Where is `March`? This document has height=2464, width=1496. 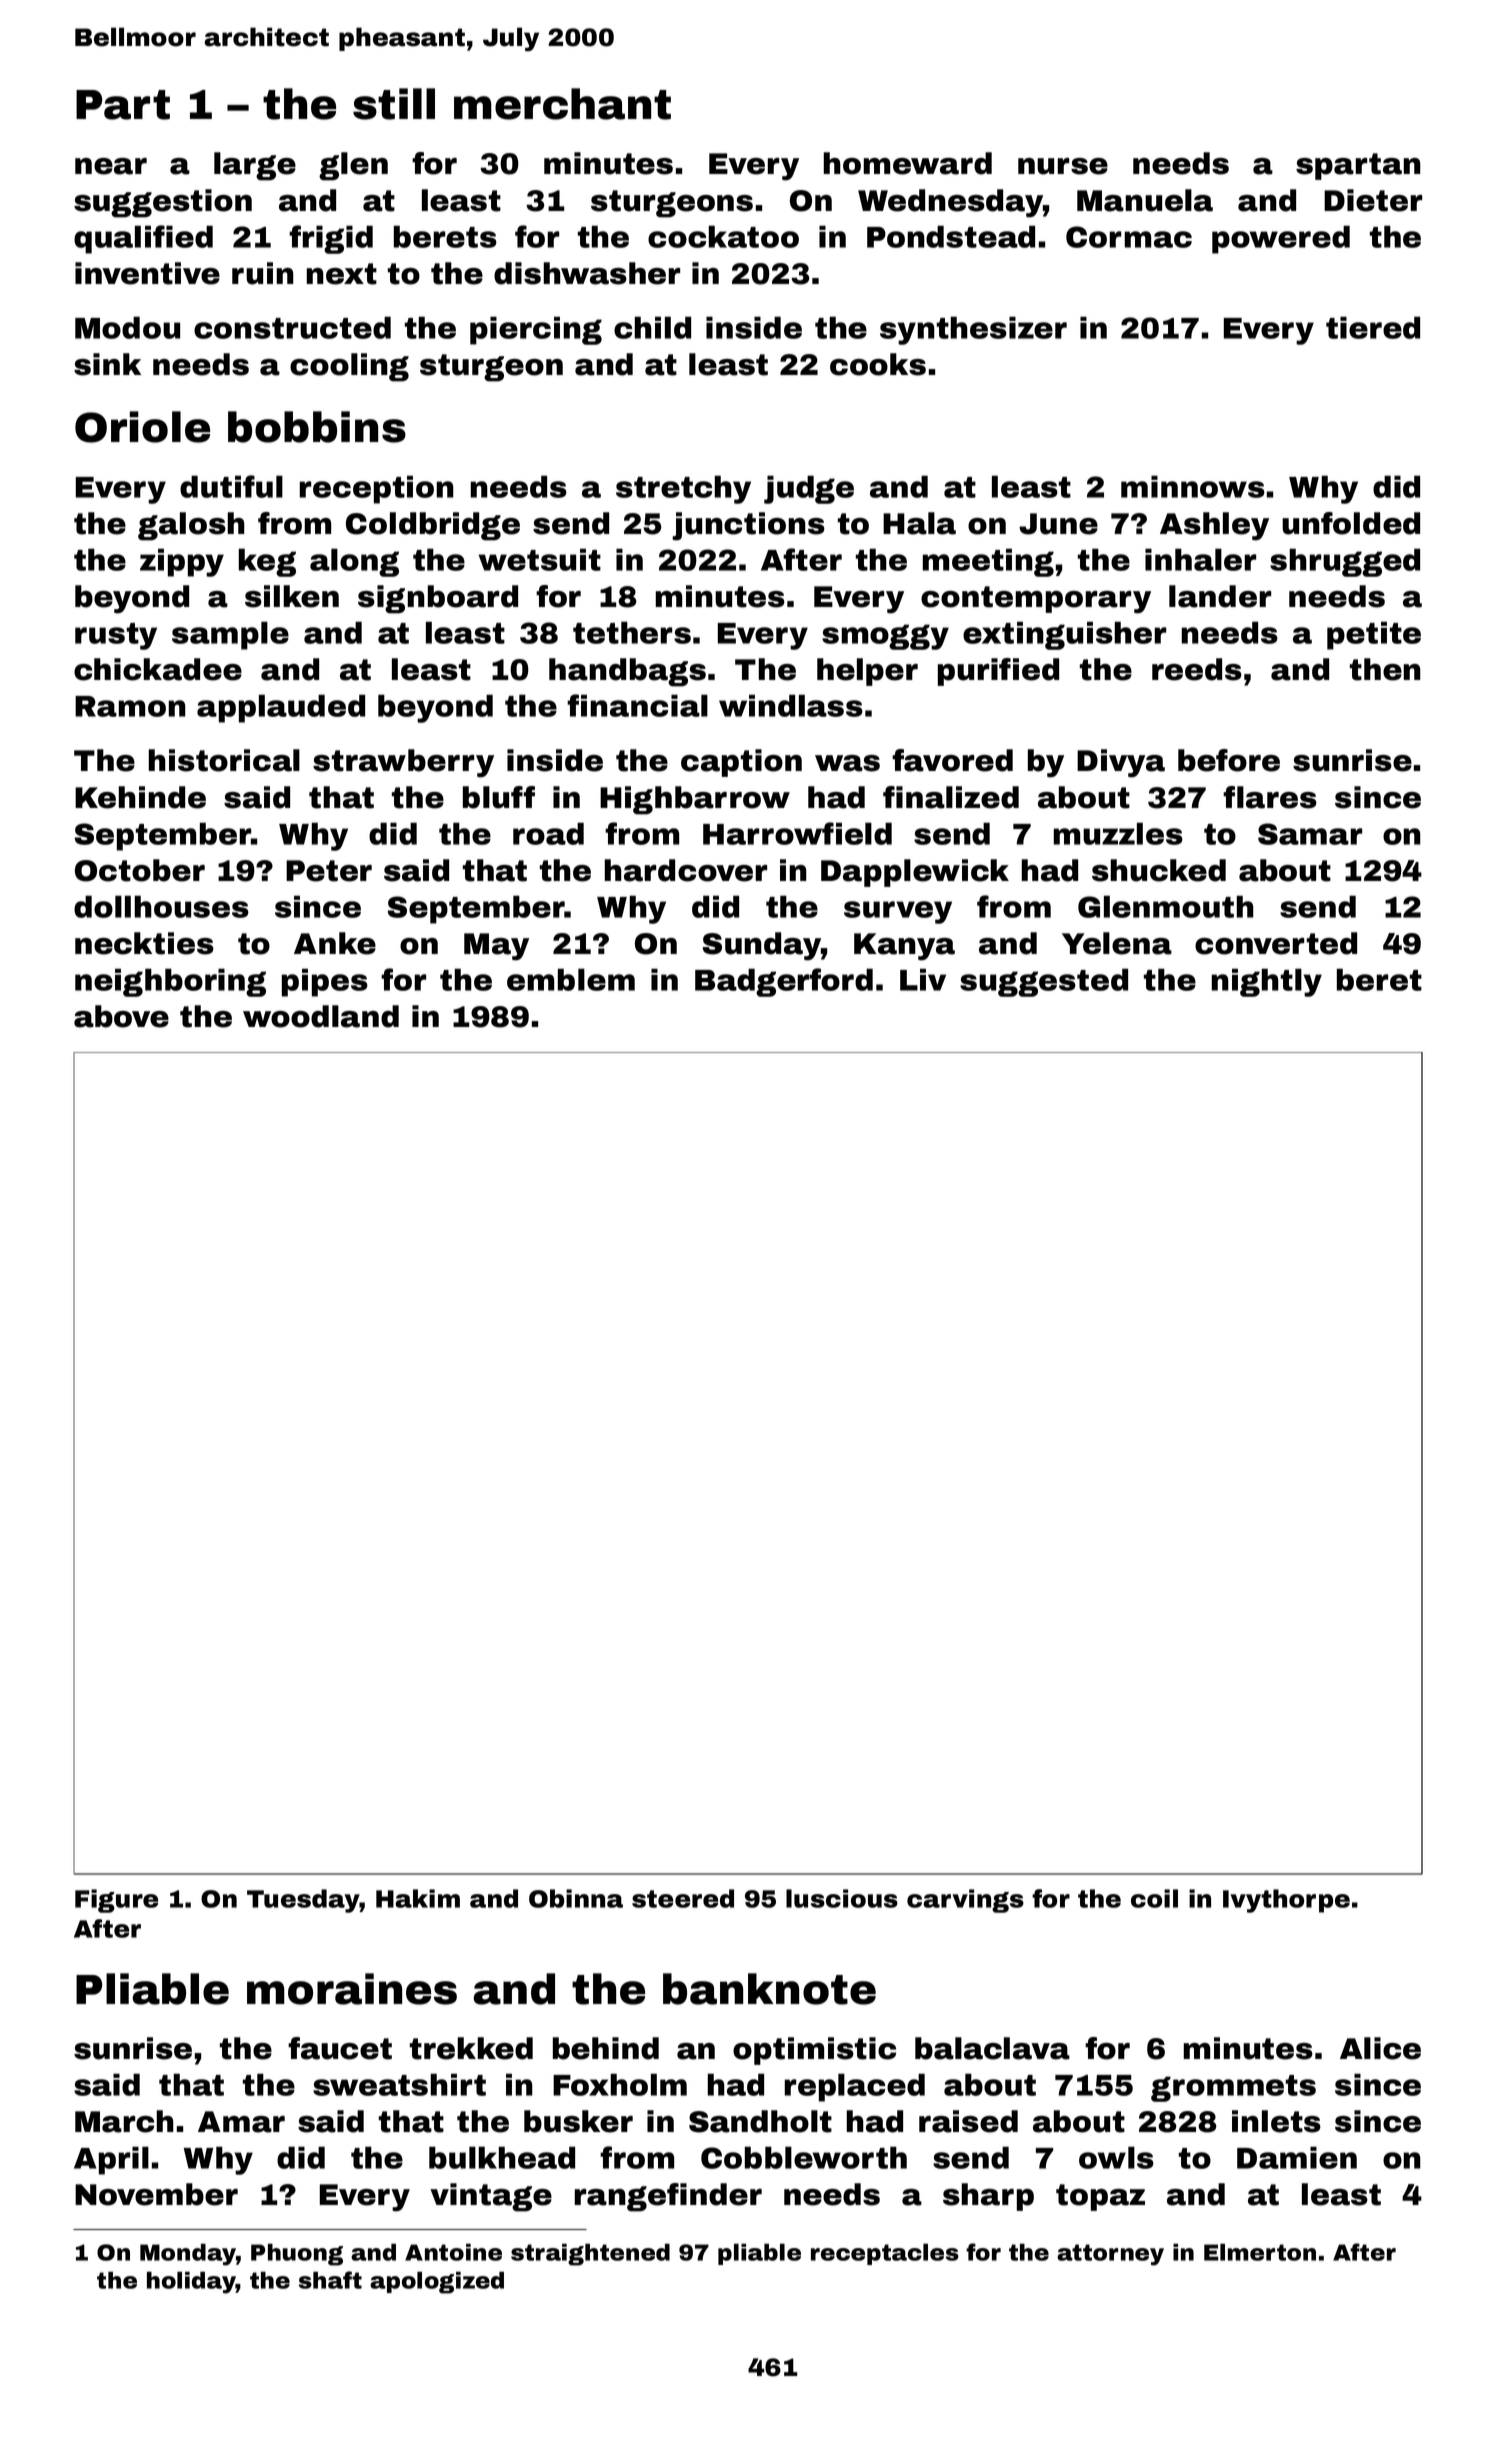 March is located at coordinates (124, 2121).
